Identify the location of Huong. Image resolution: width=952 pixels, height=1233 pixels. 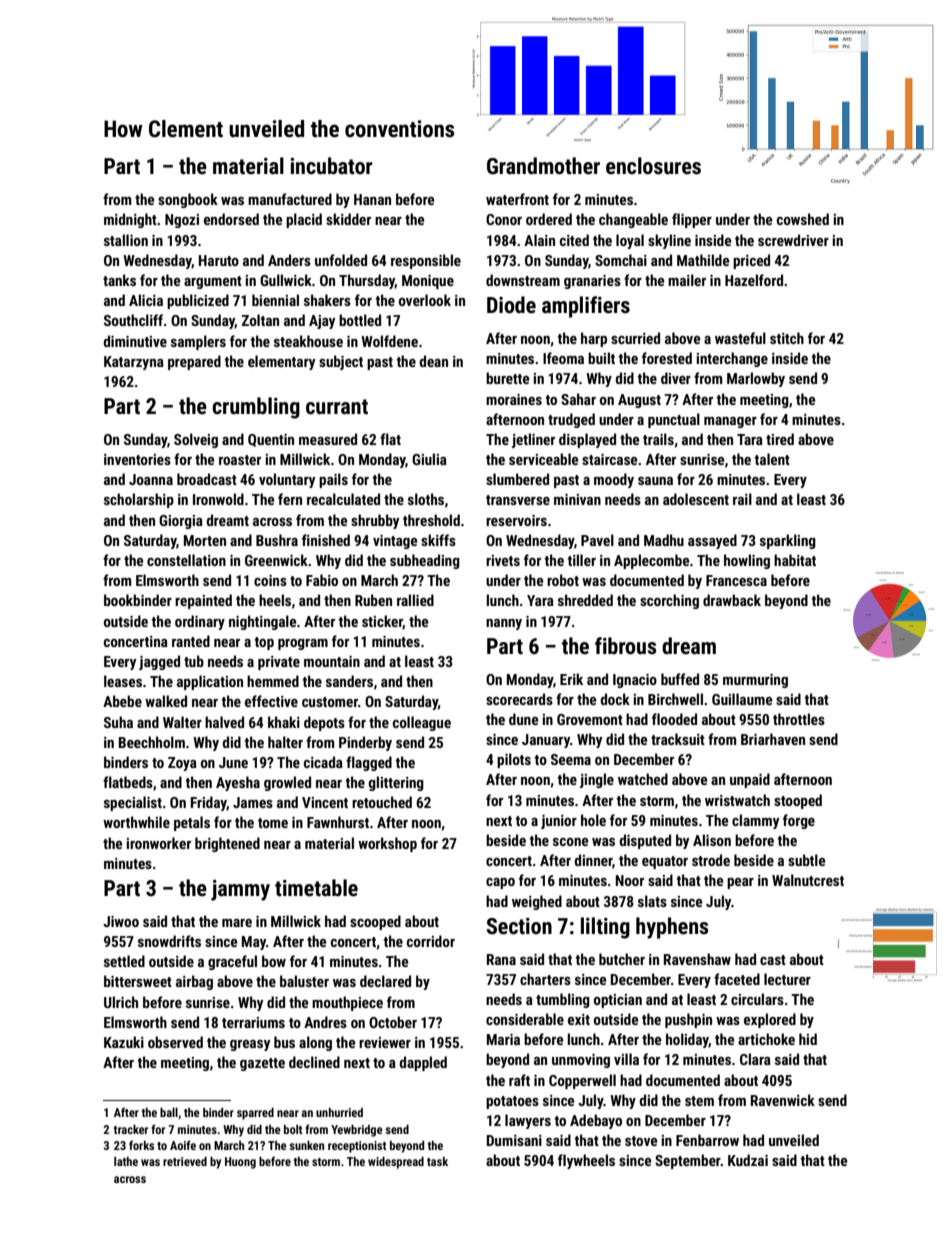
(240, 1163).
